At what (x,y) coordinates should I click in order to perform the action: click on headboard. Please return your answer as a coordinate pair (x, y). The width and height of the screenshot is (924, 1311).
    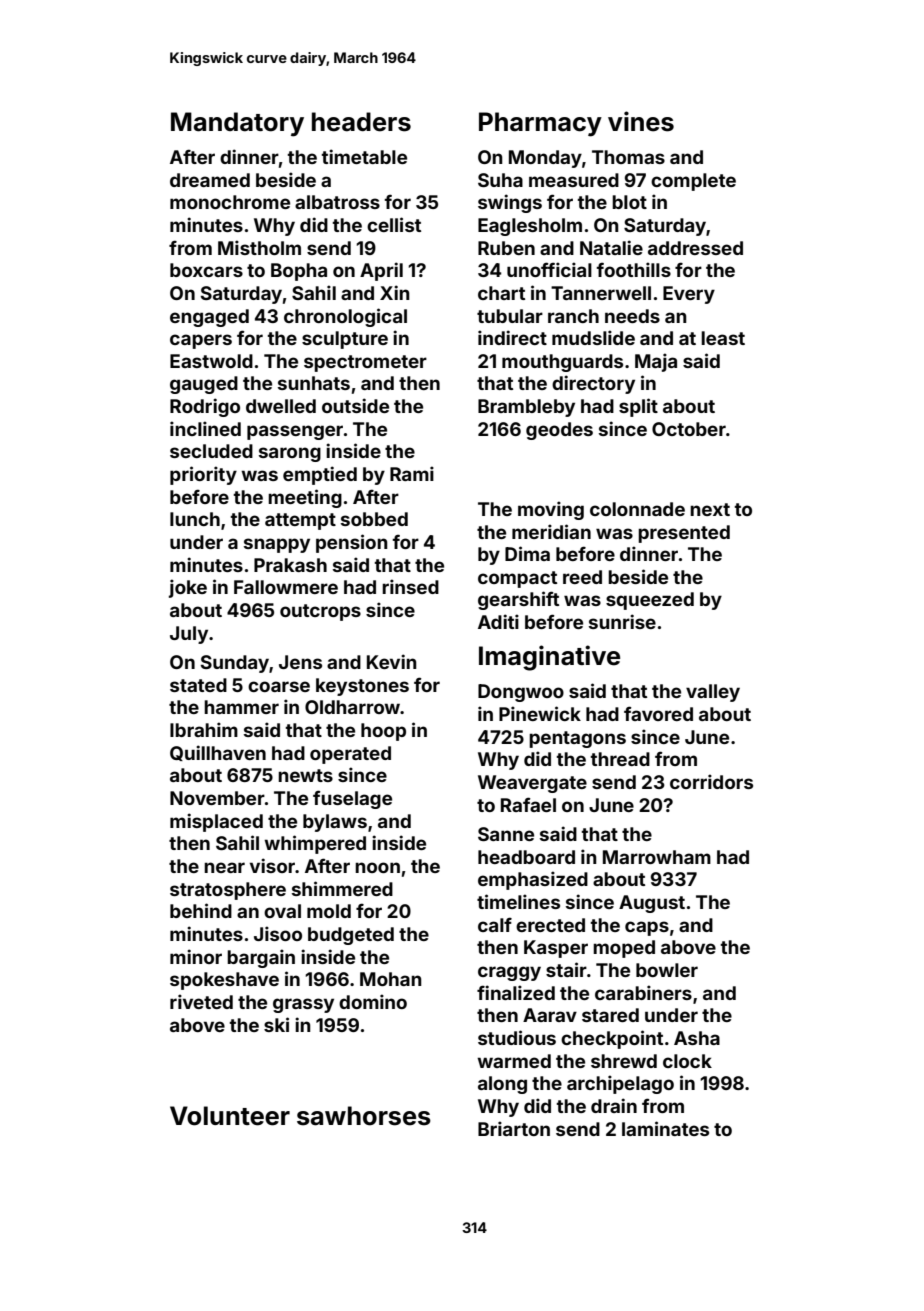
    Looking at the image, I should click on (526, 857).
